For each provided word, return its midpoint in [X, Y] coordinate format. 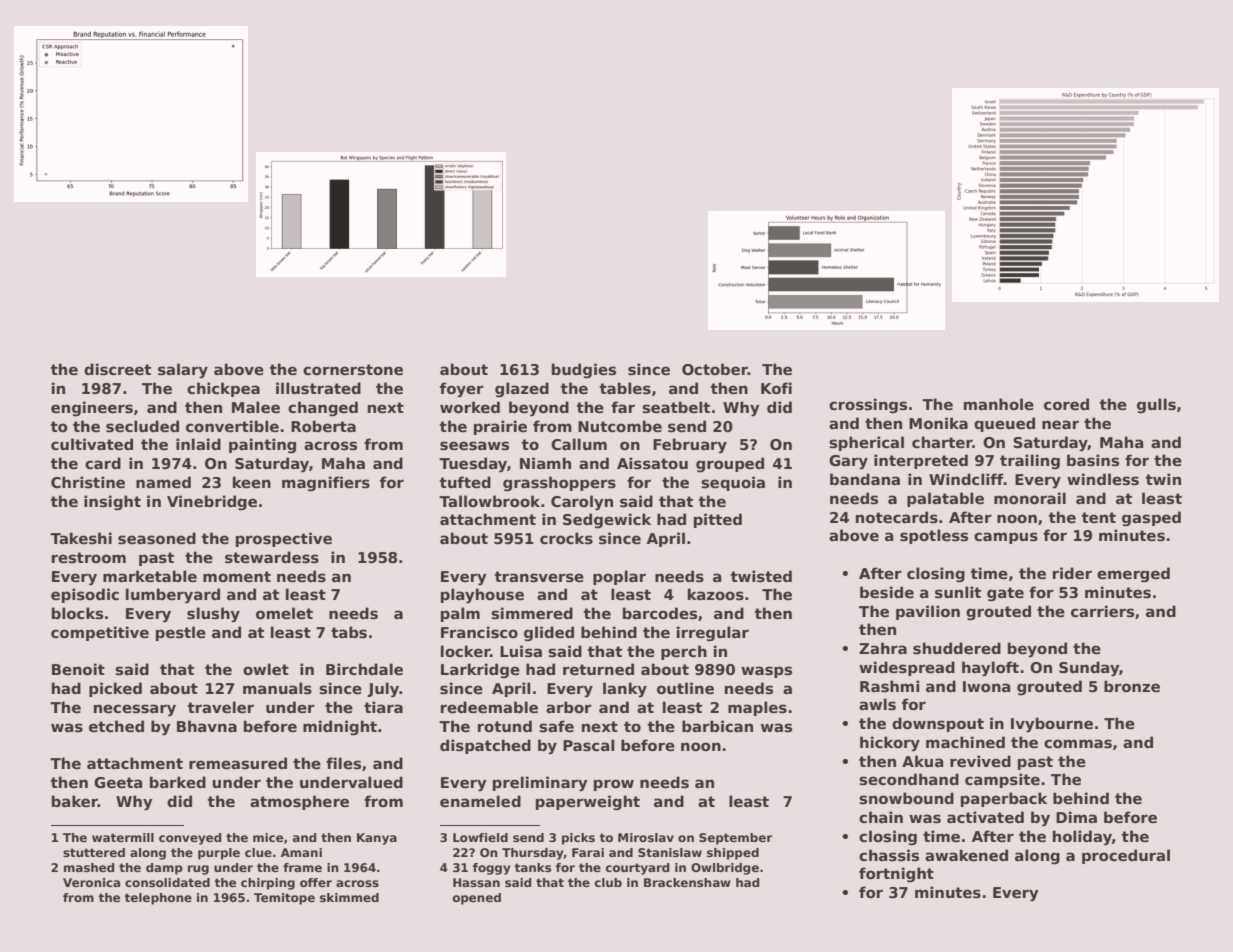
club [608, 882]
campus [1006, 538]
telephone [158, 899]
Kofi [776, 388]
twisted [761, 576]
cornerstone [353, 370]
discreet [117, 369]
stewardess [272, 557]
